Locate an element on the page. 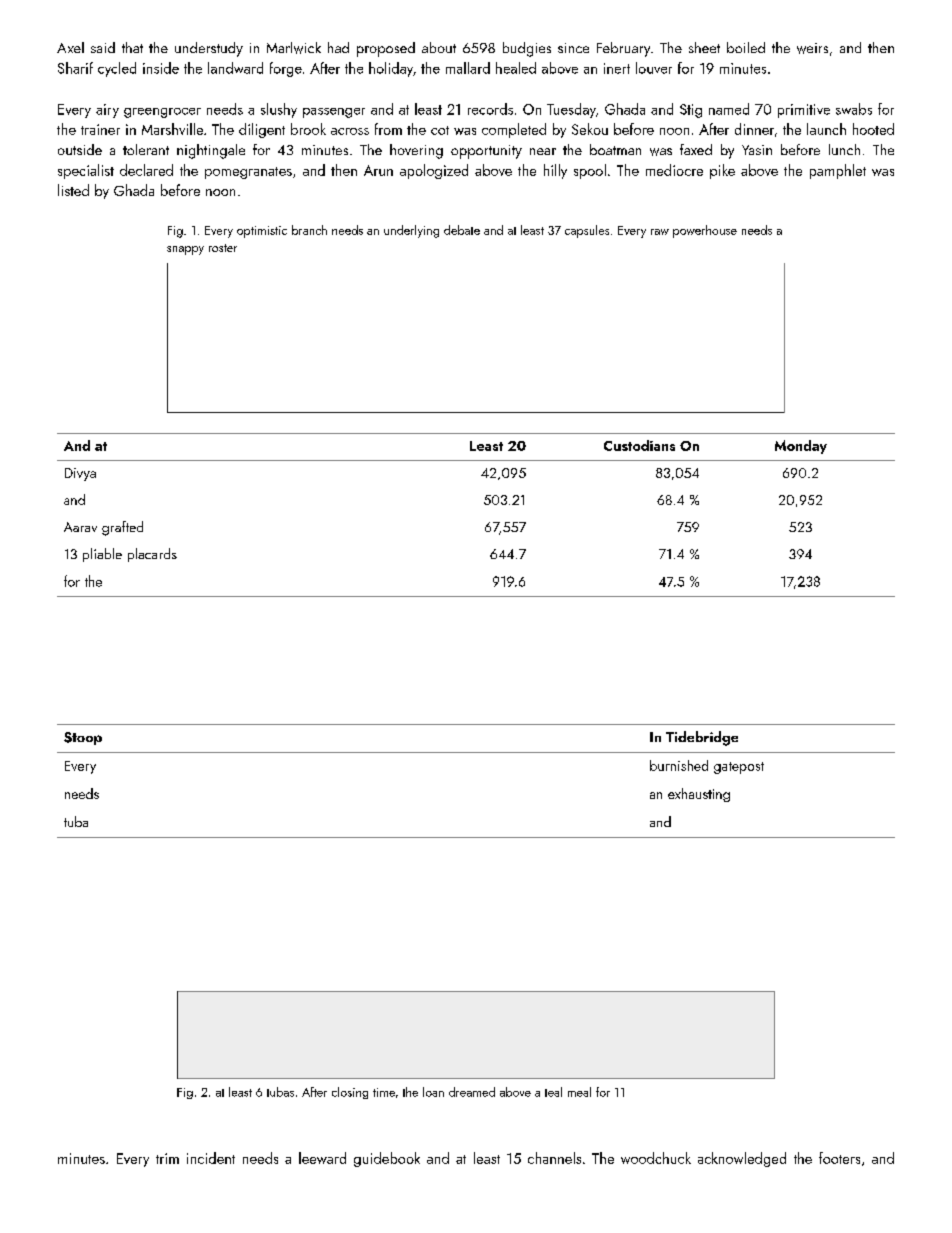 The height and width of the image is (1233, 952). Monday is located at coordinates (801, 447).
